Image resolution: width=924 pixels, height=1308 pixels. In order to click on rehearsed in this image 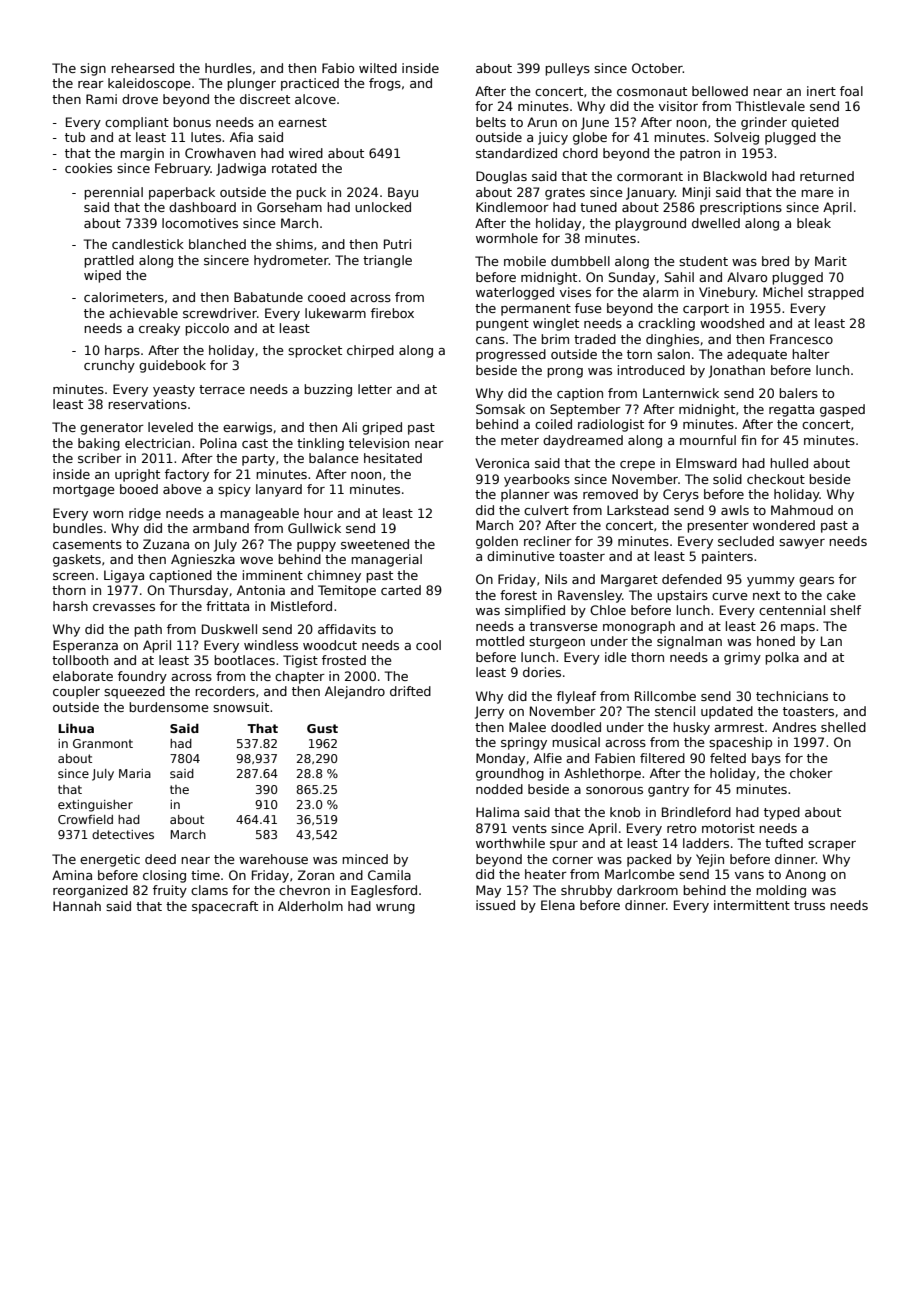, I will do `click(142, 68)`.
